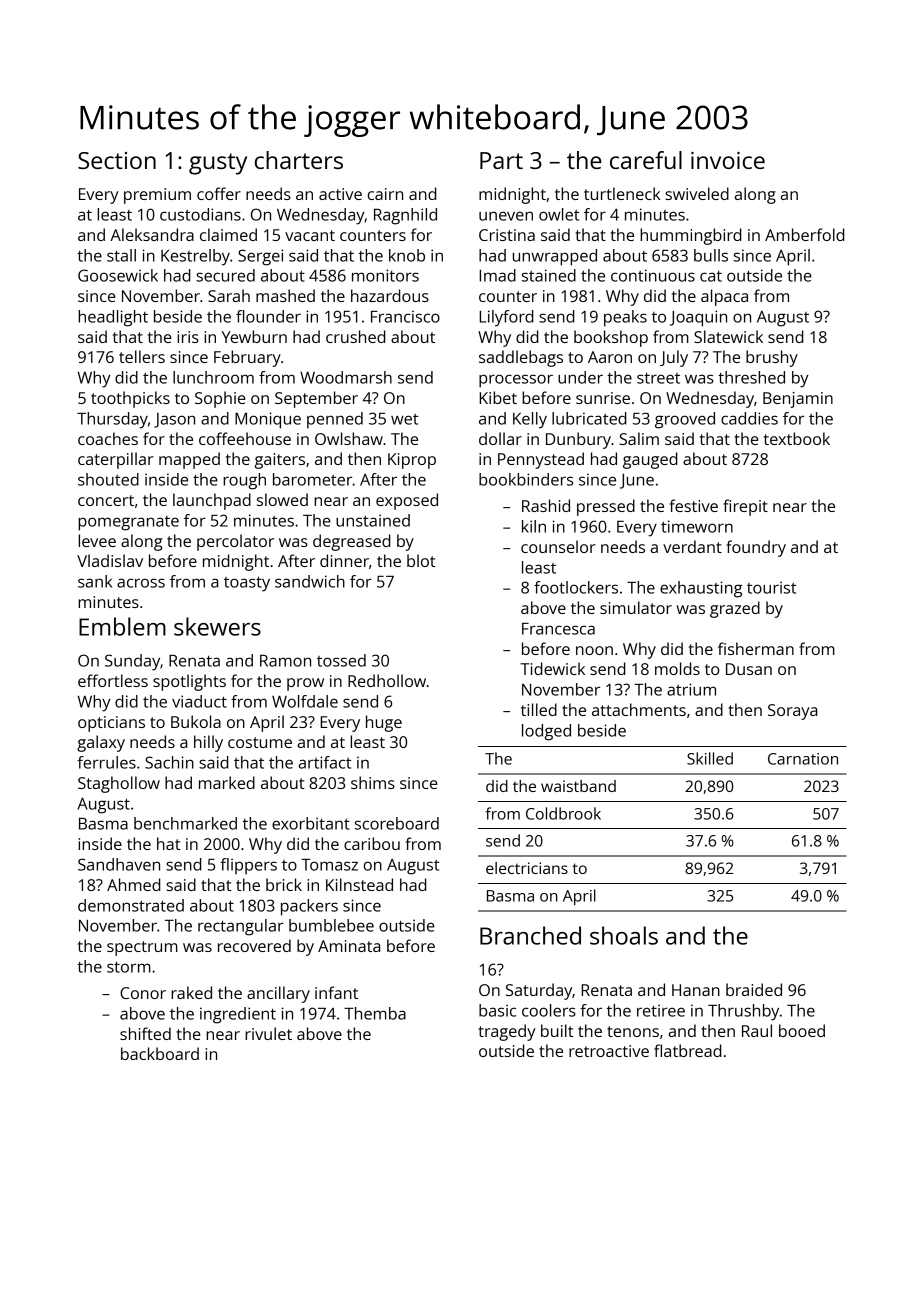 This screenshot has height=1308, width=924. Describe the element at coordinates (743, 1012) in the screenshot. I see `Thrushby` at that location.
